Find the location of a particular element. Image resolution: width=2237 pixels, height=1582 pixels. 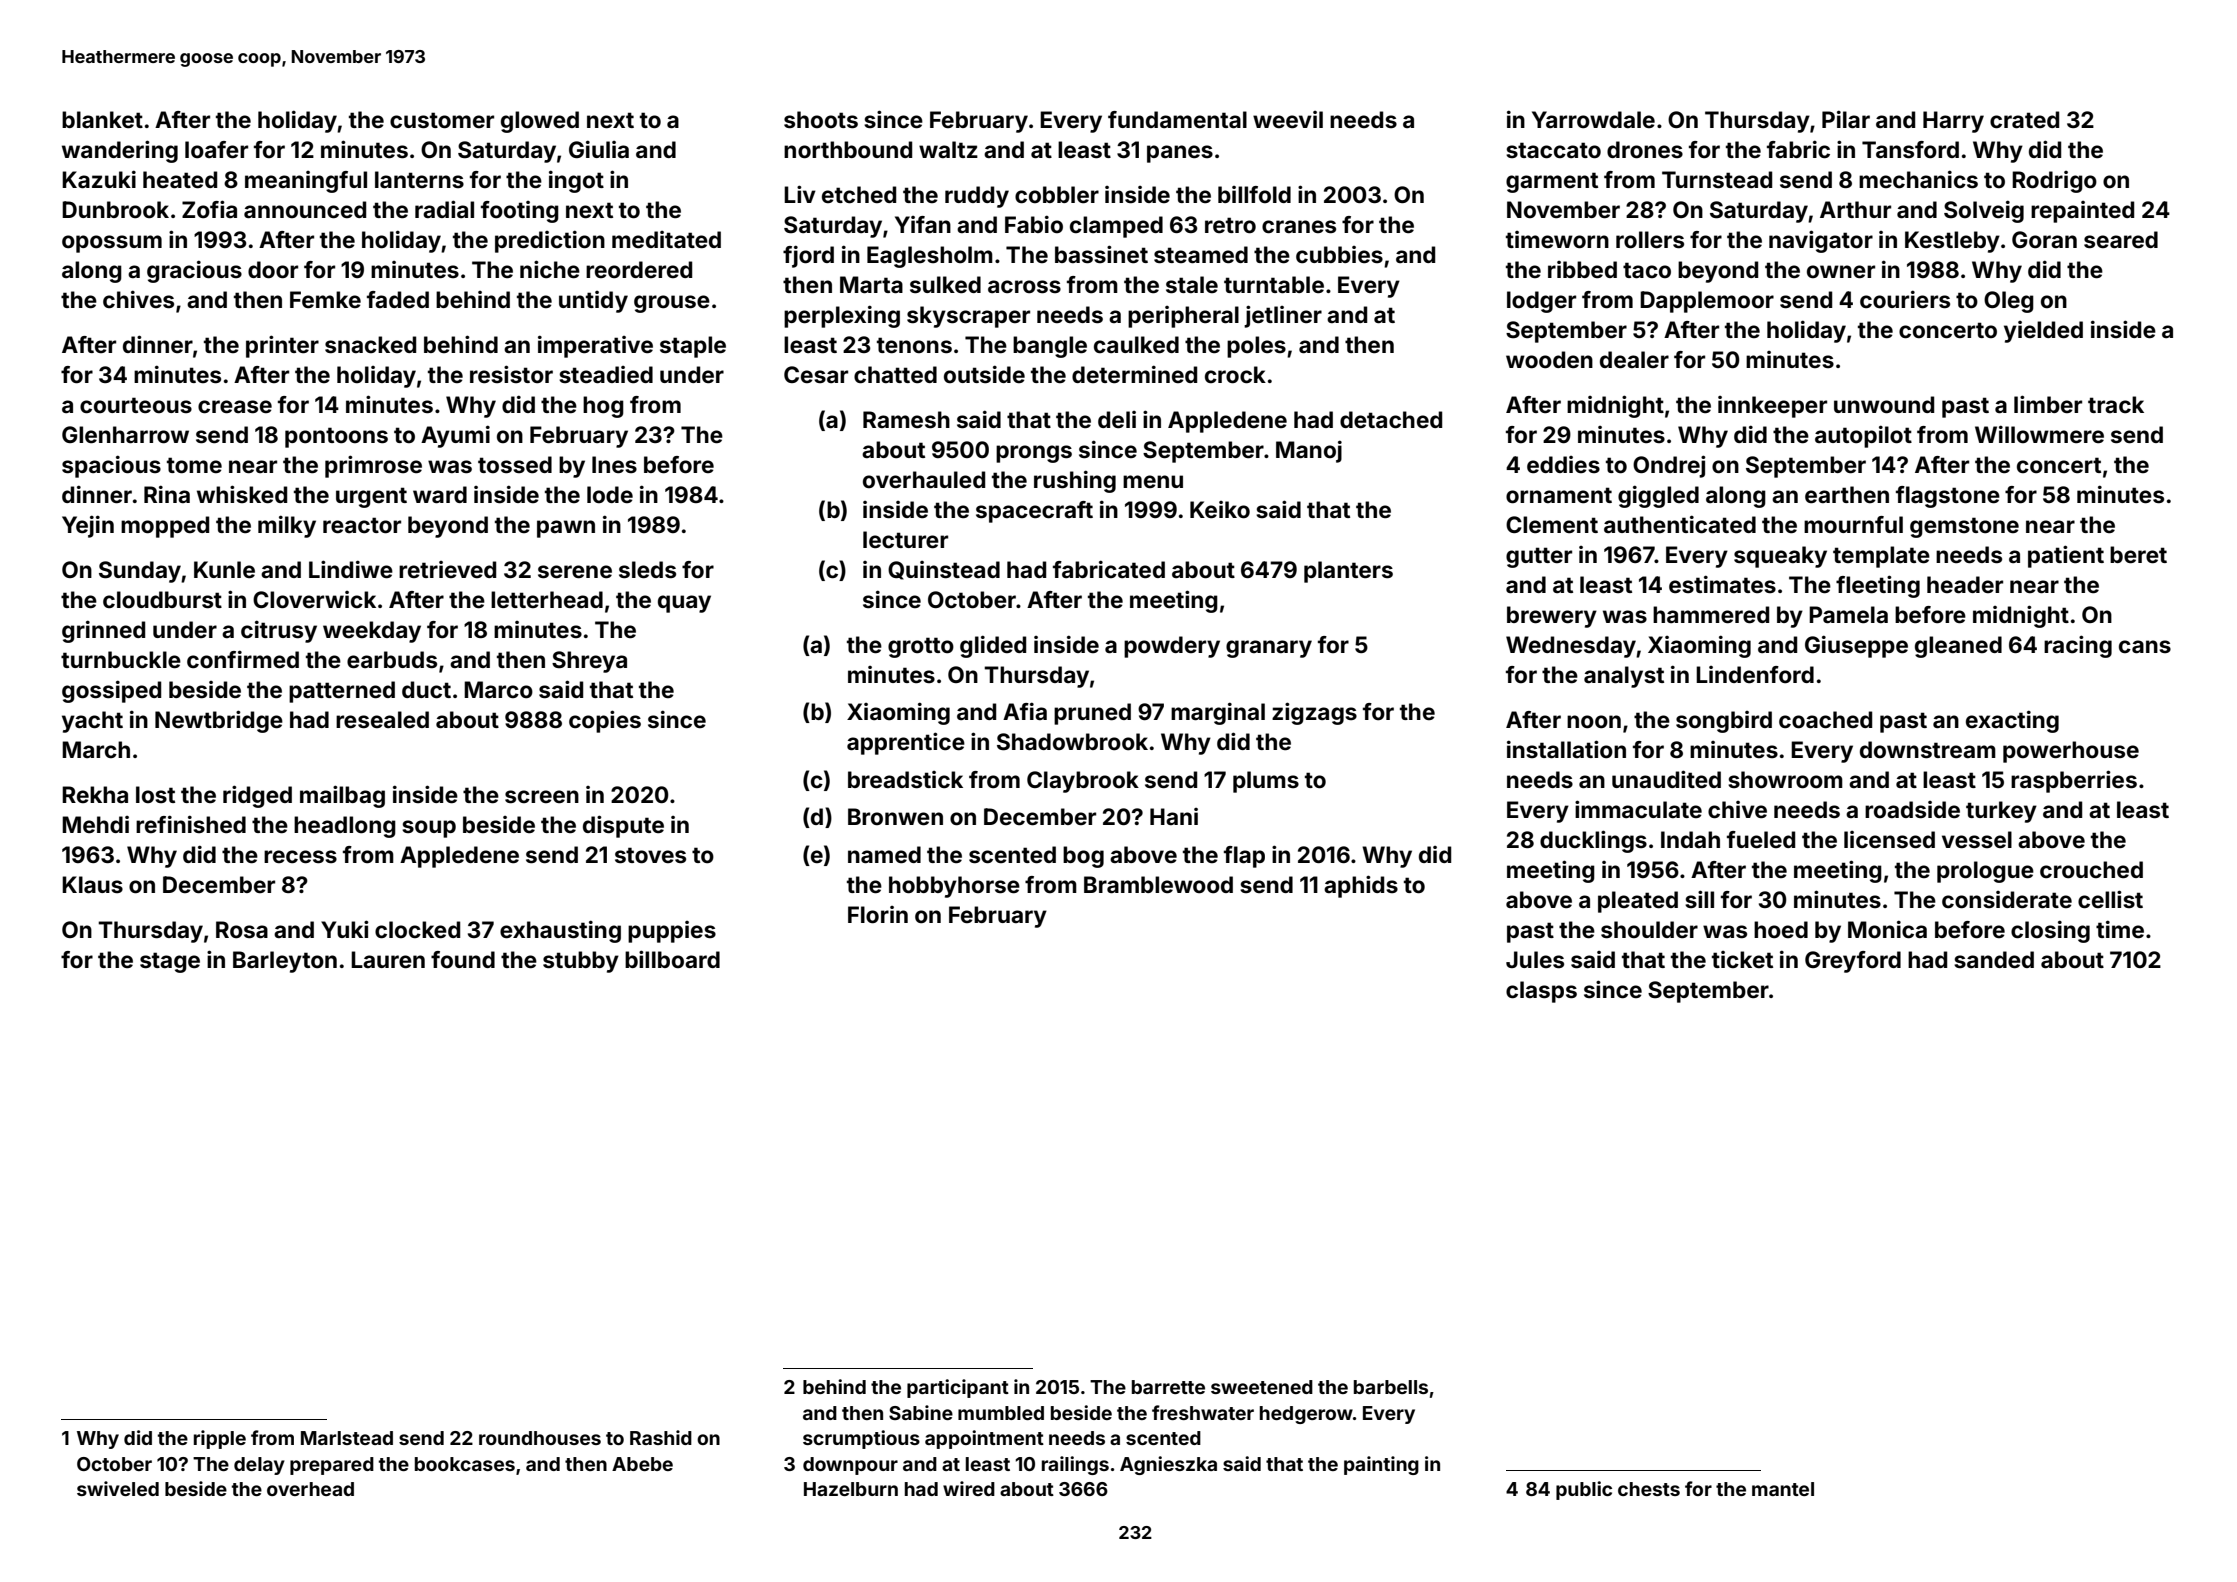

bookcases is located at coordinates (465, 1464).
